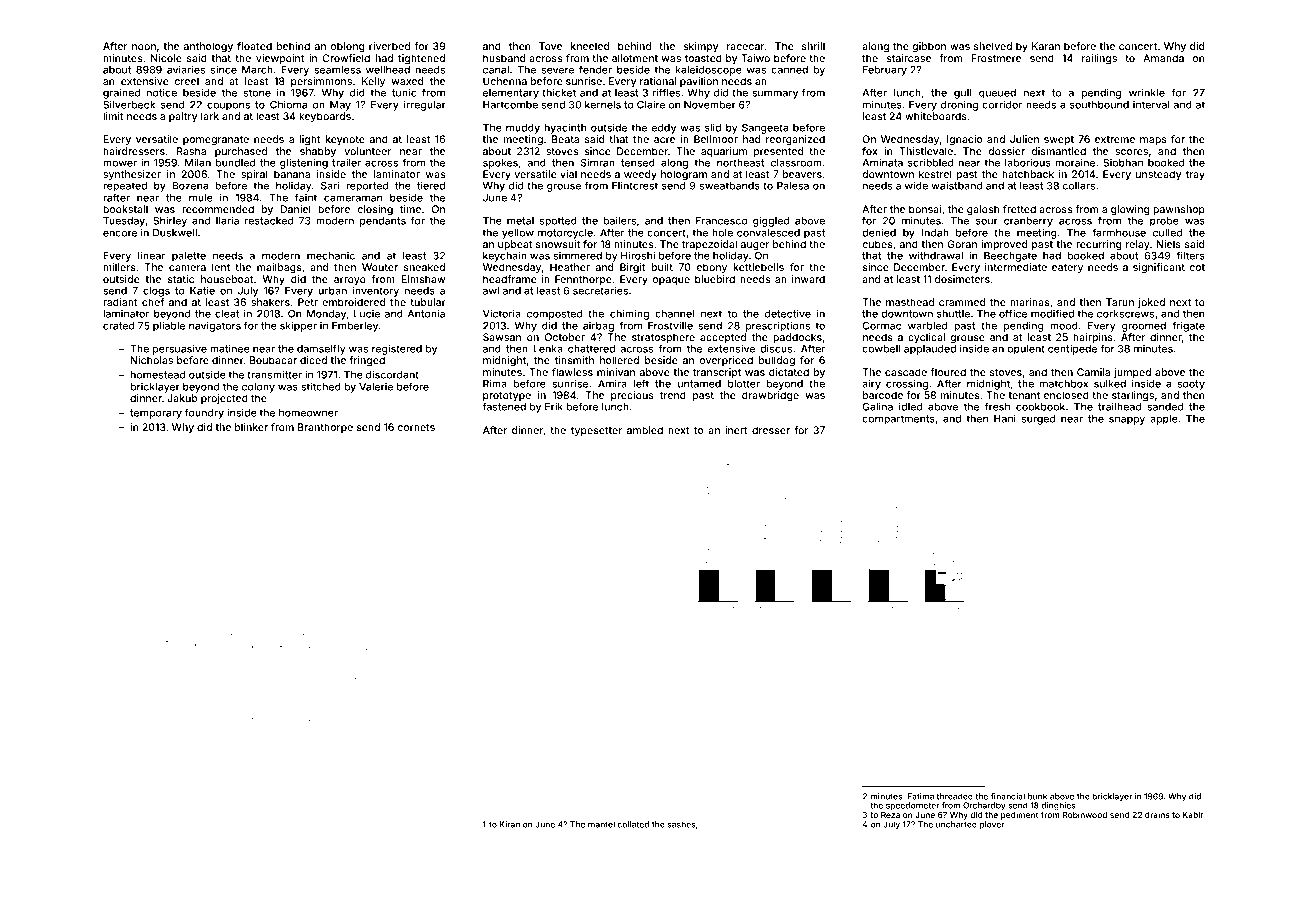  What do you see at coordinates (890, 815) in the screenshot?
I see `Reza` at bounding box center [890, 815].
